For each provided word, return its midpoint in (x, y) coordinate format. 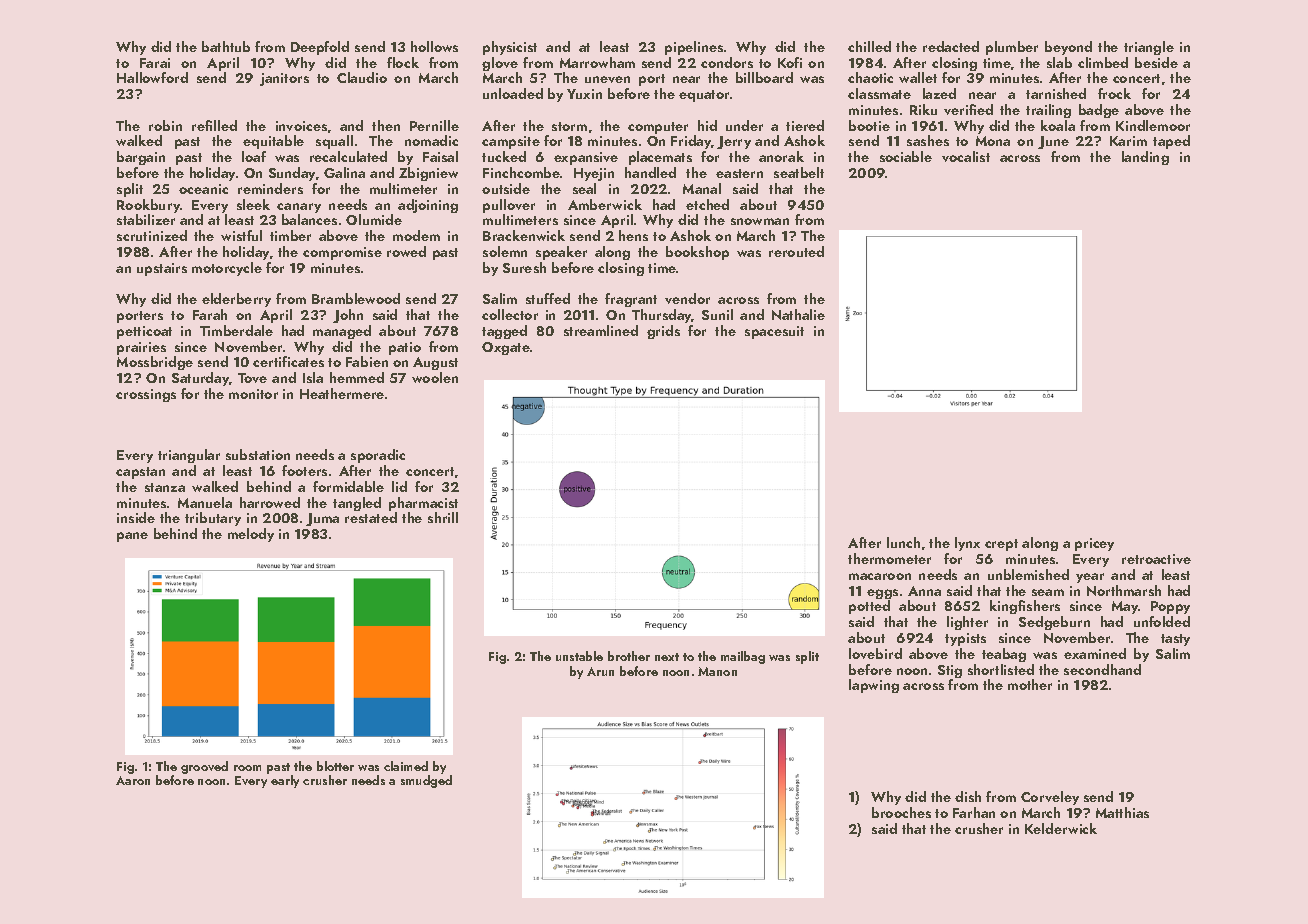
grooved (204, 767)
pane (132, 537)
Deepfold (320, 48)
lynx (967, 544)
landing (1145, 158)
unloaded (513, 93)
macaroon (880, 576)
